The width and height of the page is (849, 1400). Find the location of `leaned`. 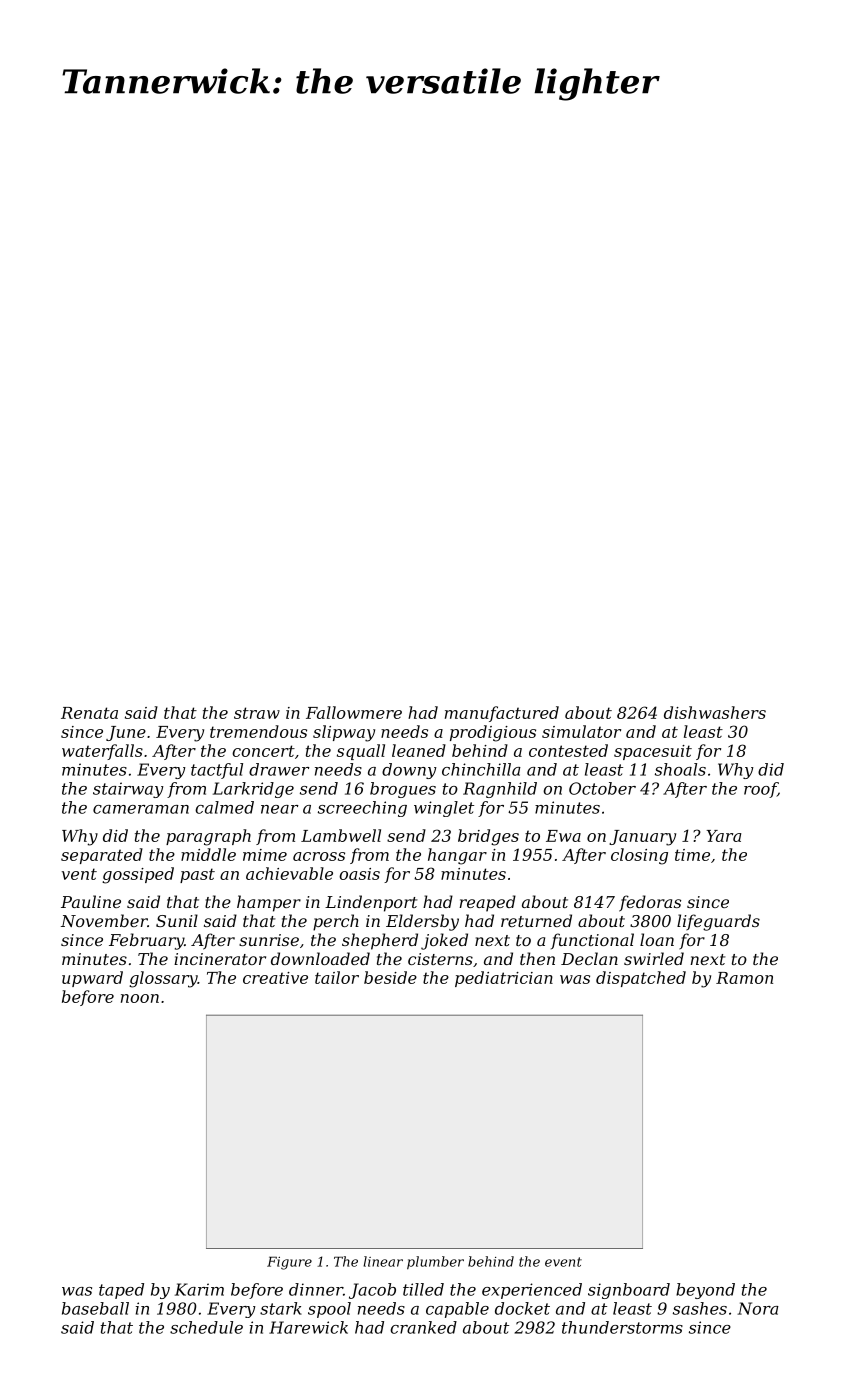

leaned is located at coordinates (419, 750).
